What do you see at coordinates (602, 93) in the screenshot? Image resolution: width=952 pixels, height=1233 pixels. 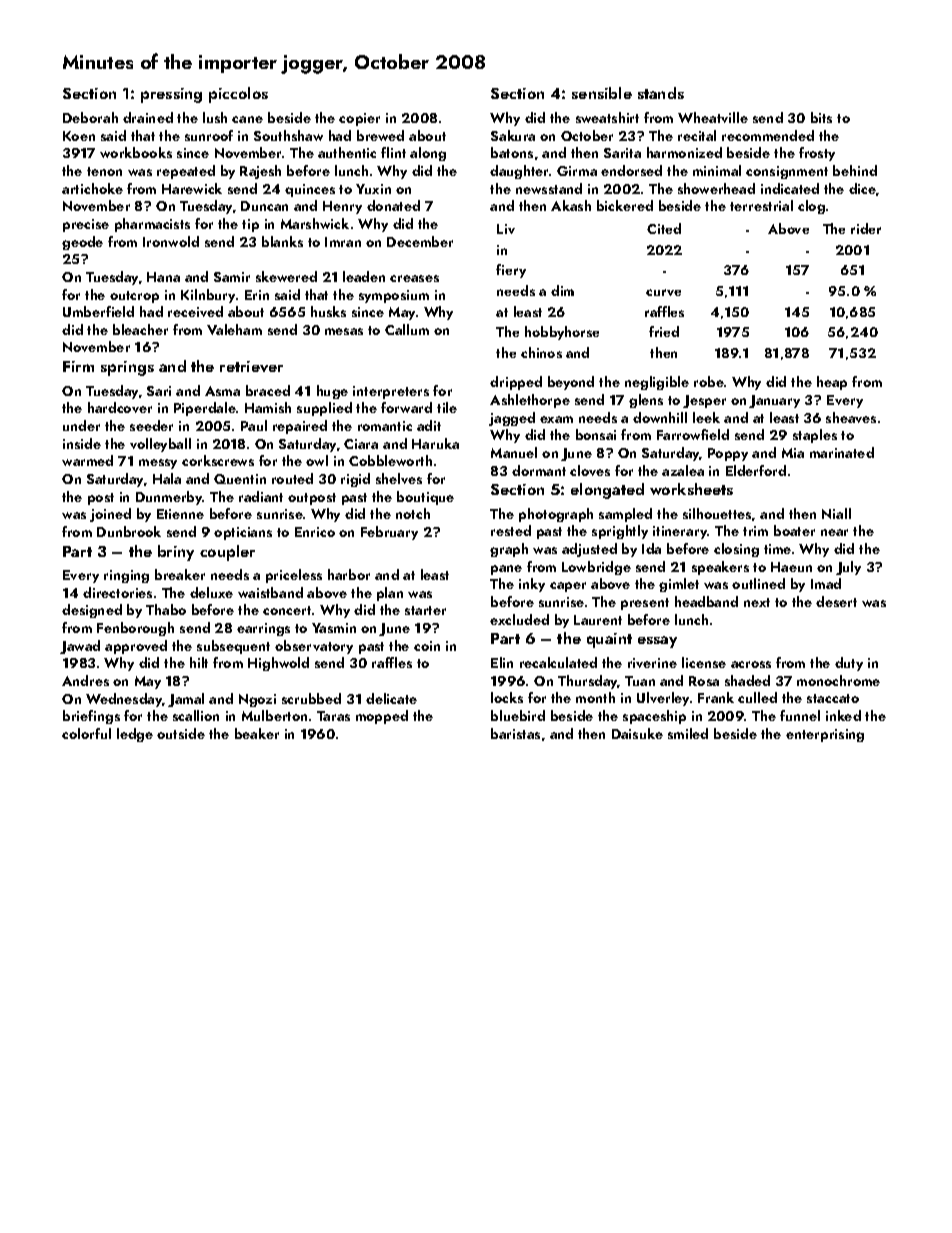 I see `sensible` at bounding box center [602, 93].
